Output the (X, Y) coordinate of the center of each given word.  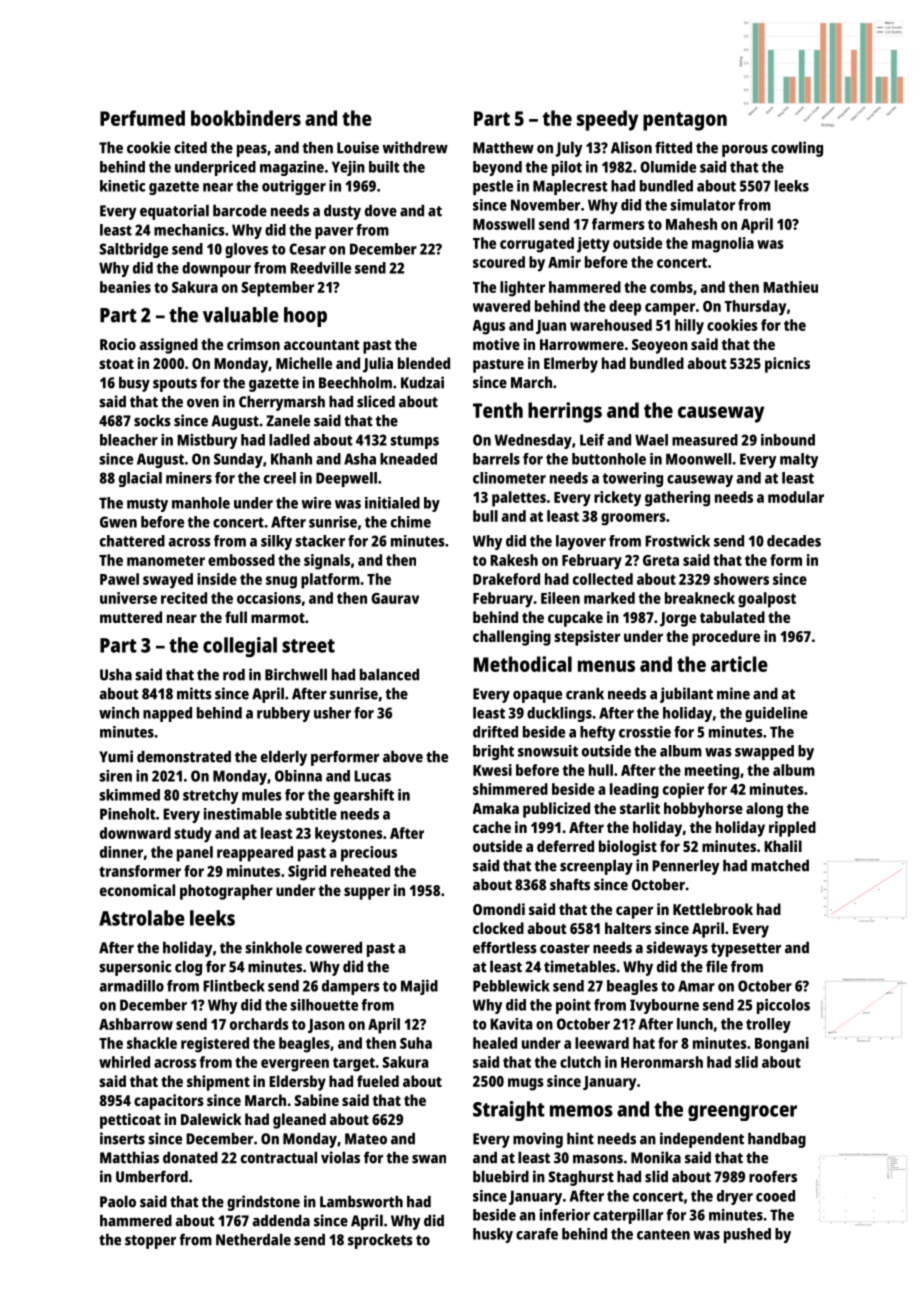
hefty (598, 733)
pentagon (685, 121)
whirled (124, 1062)
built (384, 167)
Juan (551, 327)
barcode (240, 210)
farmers (618, 224)
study (193, 835)
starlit (640, 808)
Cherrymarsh (282, 403)
